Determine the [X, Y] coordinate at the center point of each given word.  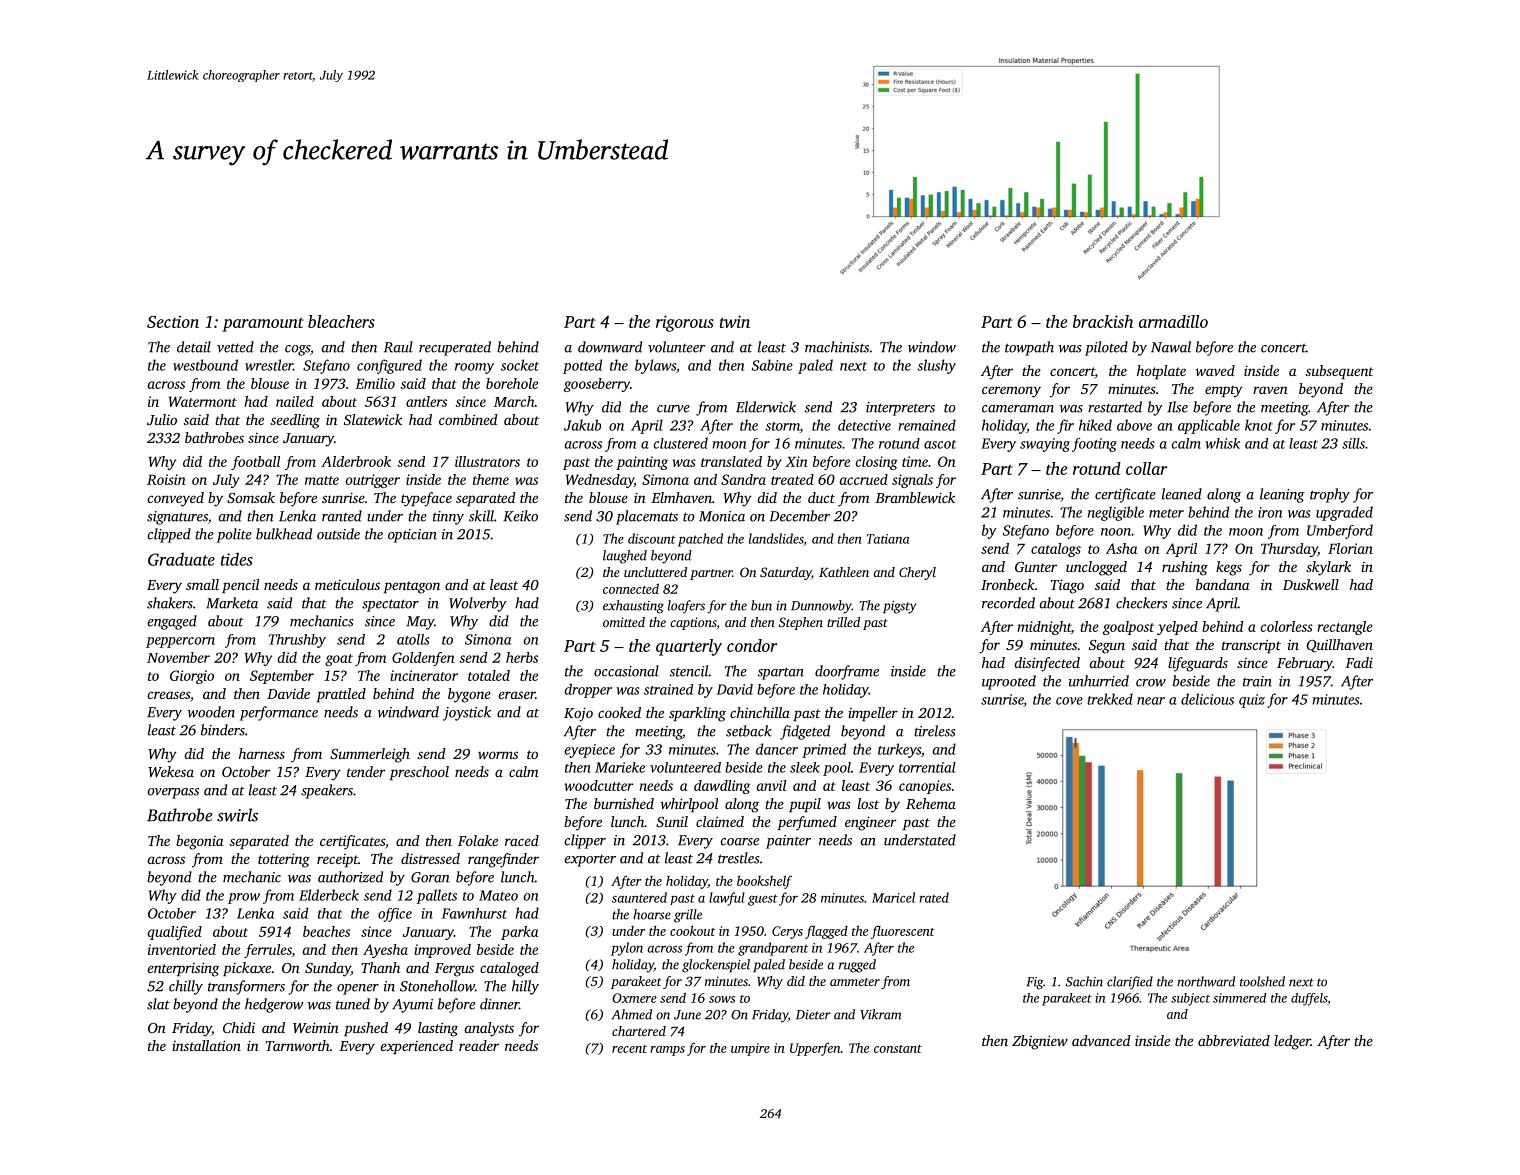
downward [610, 347]
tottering [284, 860]
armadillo [1173, 321]
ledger [1292, 1042]
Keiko [520, 516]
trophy [1330, 495]
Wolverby [478, 604]
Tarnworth [298, 1045]
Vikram [881, 1014]
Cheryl [917, 573]
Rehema [931, 803]
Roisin [166, 479]
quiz [1252, 701]
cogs [297, 350]
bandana [1223, 584]
